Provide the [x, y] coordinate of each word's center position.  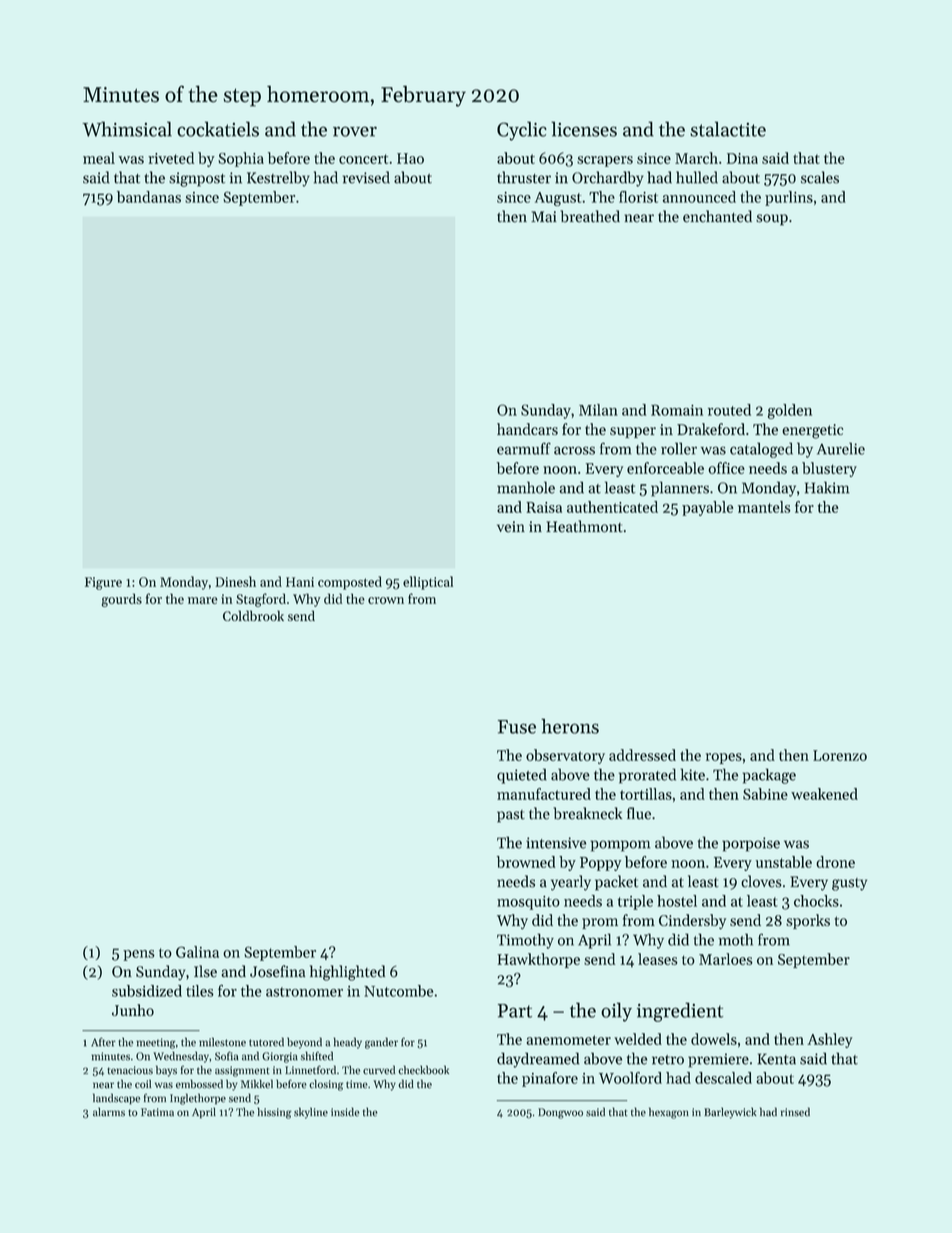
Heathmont [584, 526]
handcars [527, 429]
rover [355, 131]
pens [139, 955]
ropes [724, 758]
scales [820, 177]
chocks [816, 901]
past [511, 816]
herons [570, 726]
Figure [103, 583]
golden [790, 411]
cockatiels [218, 129]
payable [707, 508]
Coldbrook [253, 615]
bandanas [149, 197]
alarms [109, 1112]
